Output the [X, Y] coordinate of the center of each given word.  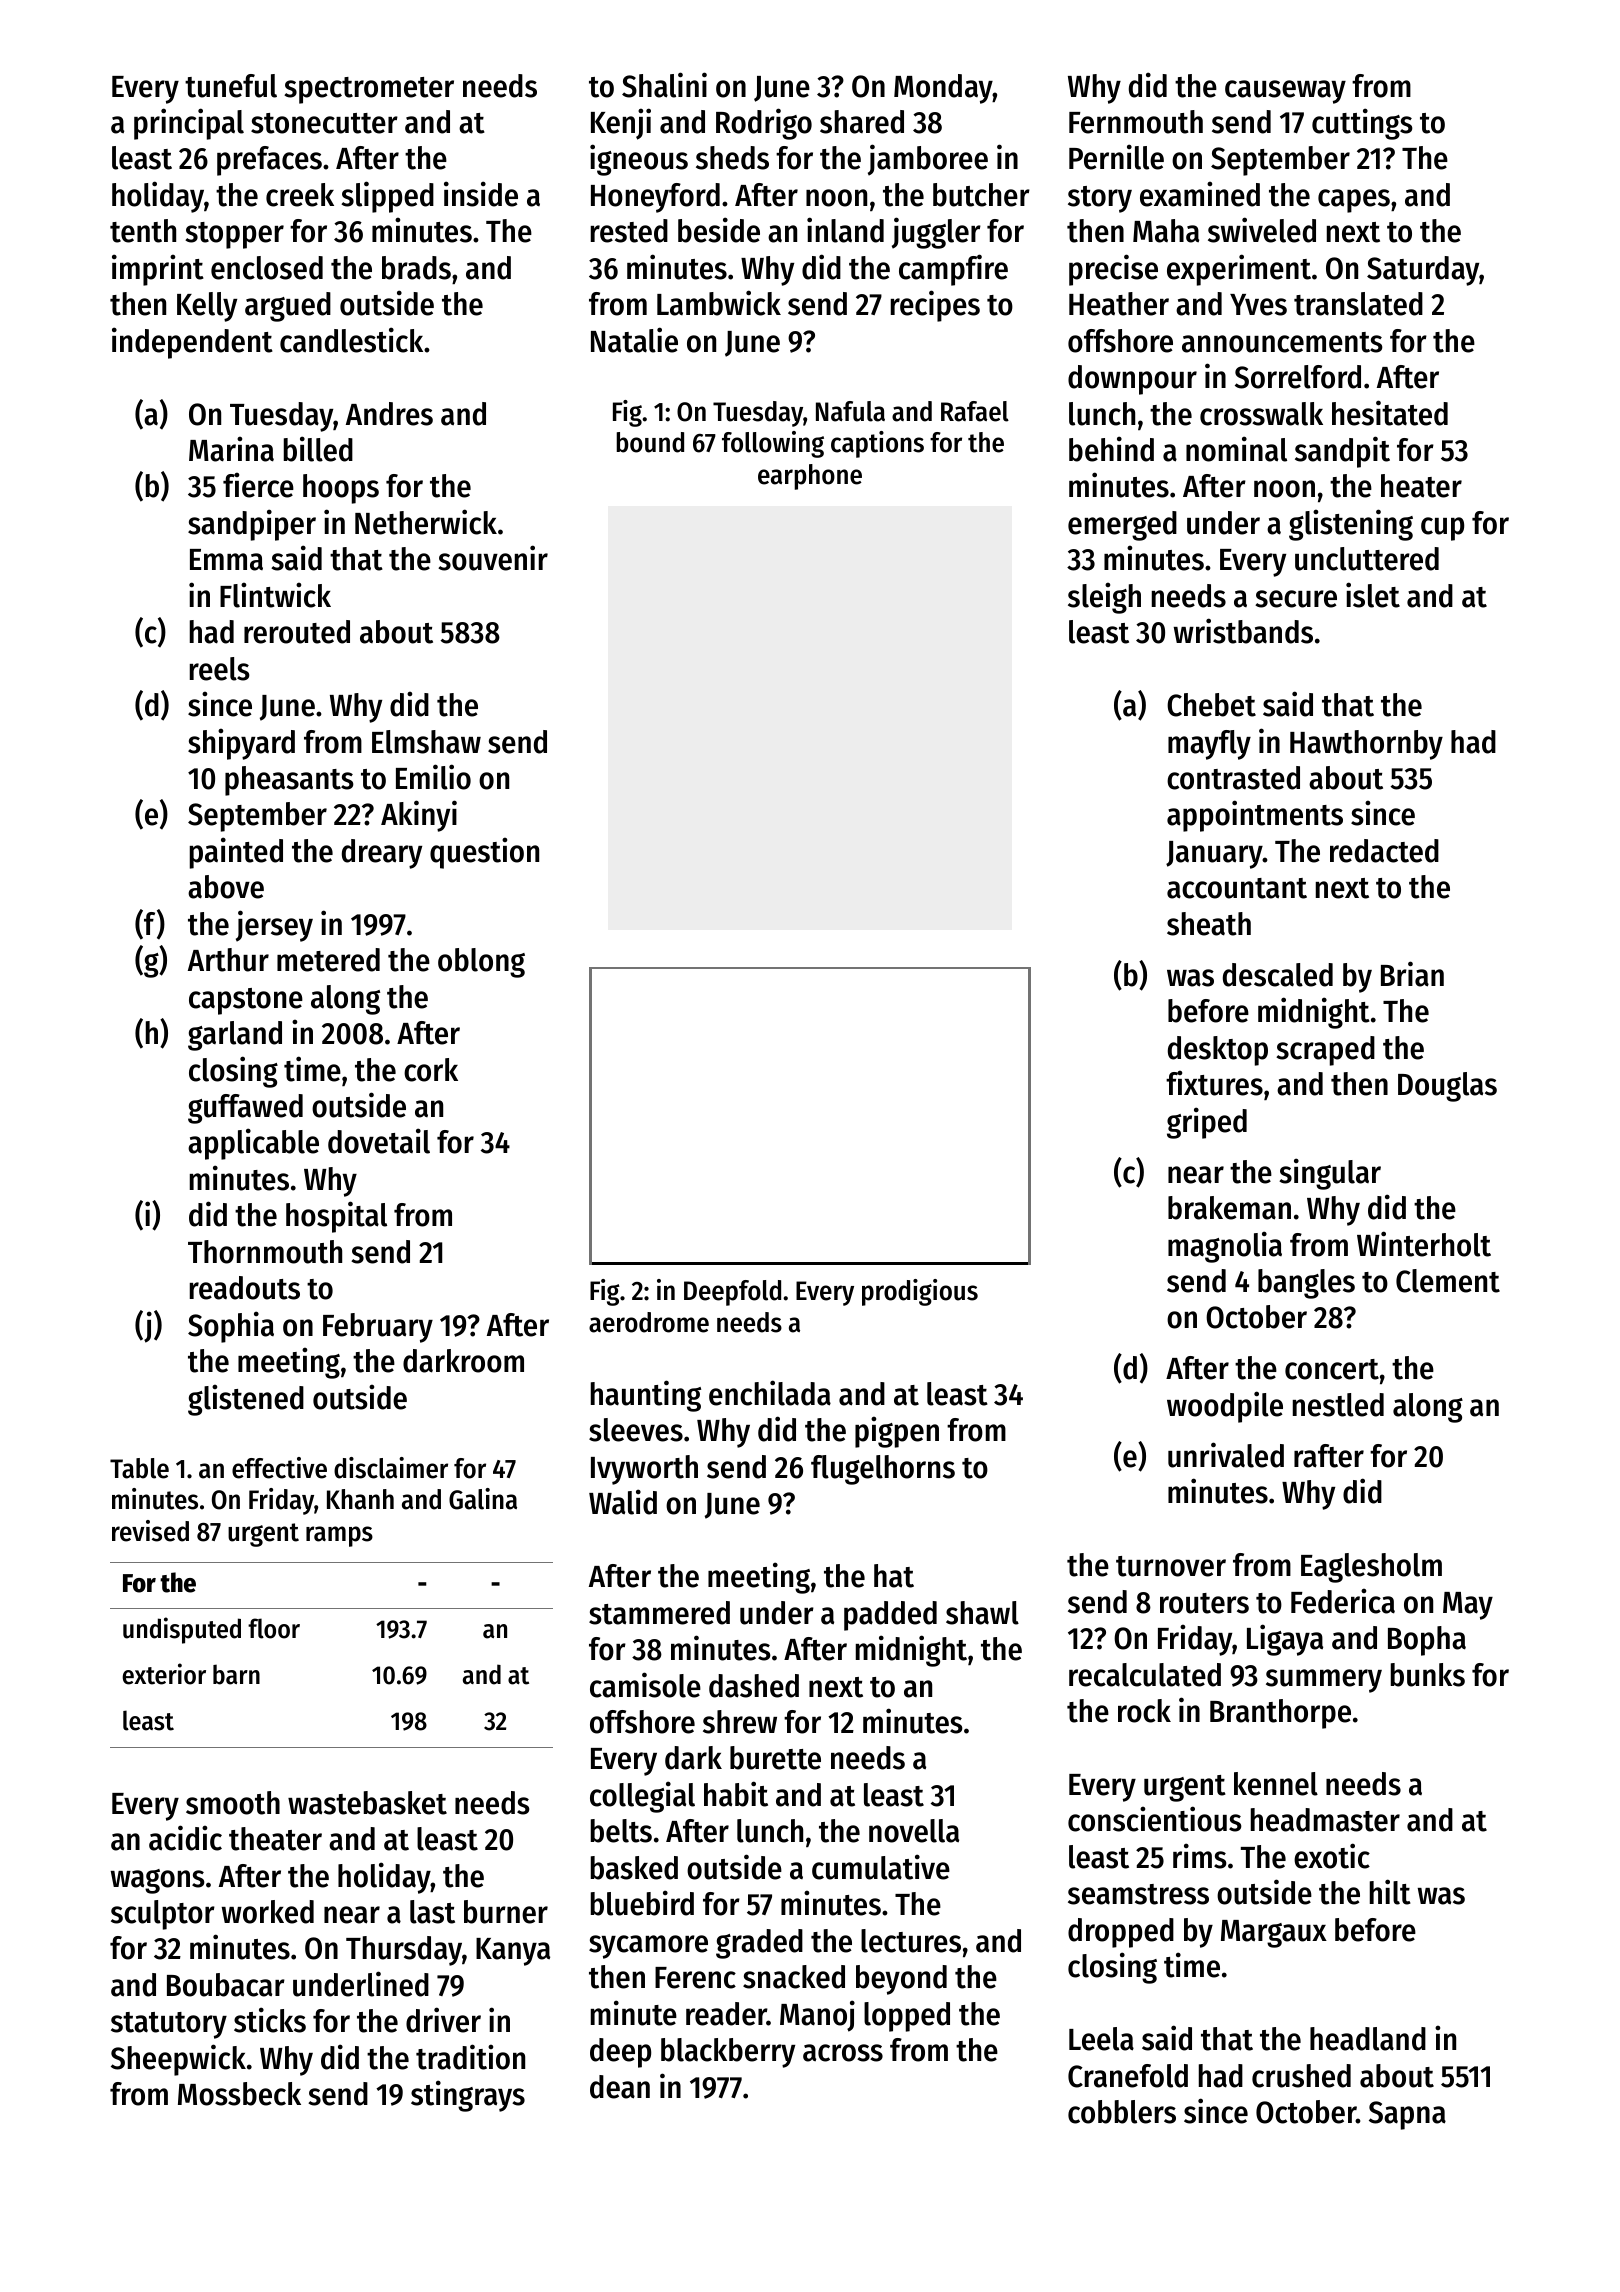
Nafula [850, 411]
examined [1200, 194]
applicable [253, 1144]
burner [506, 1912]
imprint [158, 270]
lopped [907, 2017]
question [484, 853]
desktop [1218, 1051]
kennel [1276, 1784]
